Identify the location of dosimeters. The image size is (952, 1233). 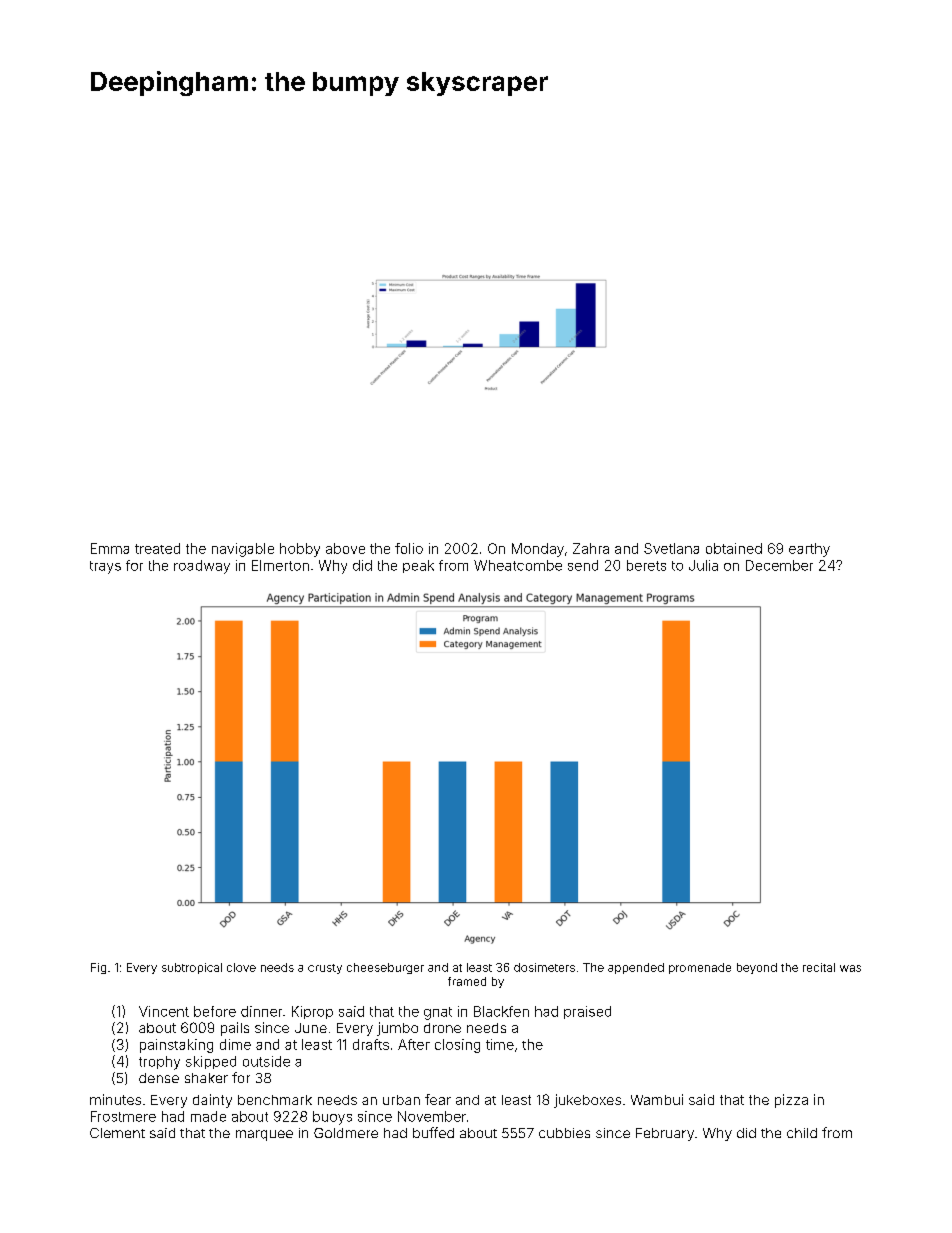
(544, 967).
